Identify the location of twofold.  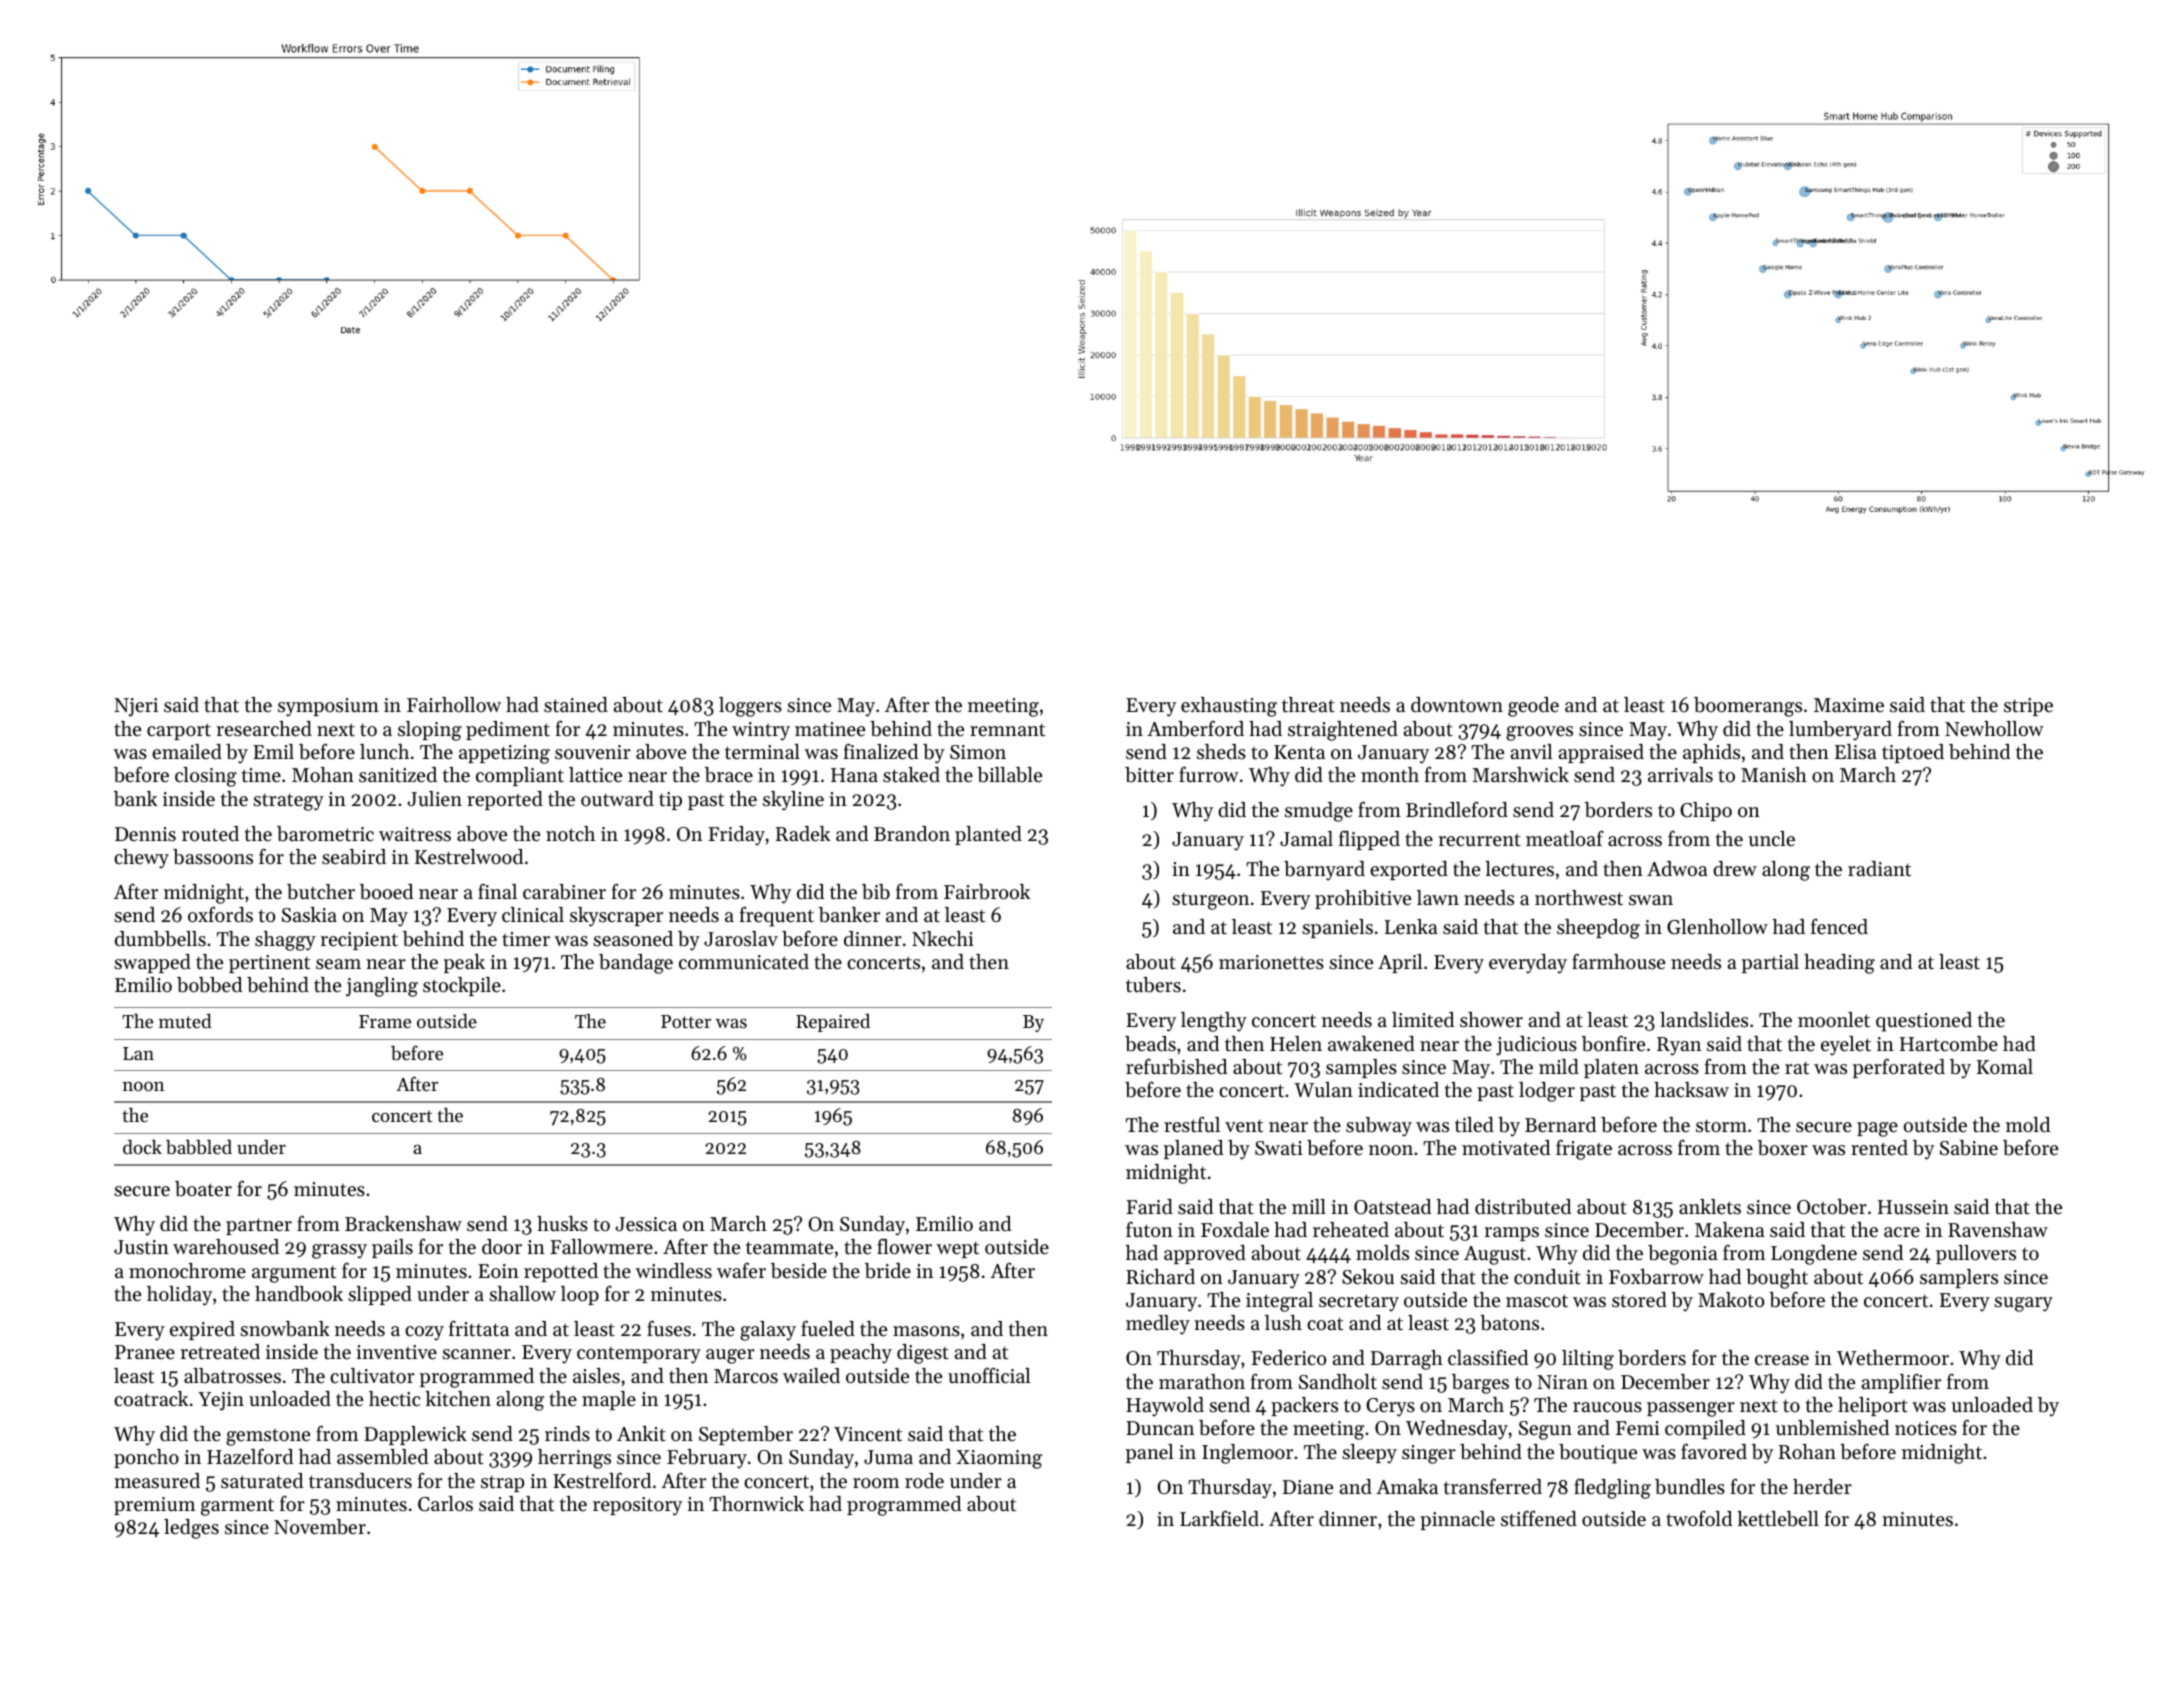
(1699, 1518).
